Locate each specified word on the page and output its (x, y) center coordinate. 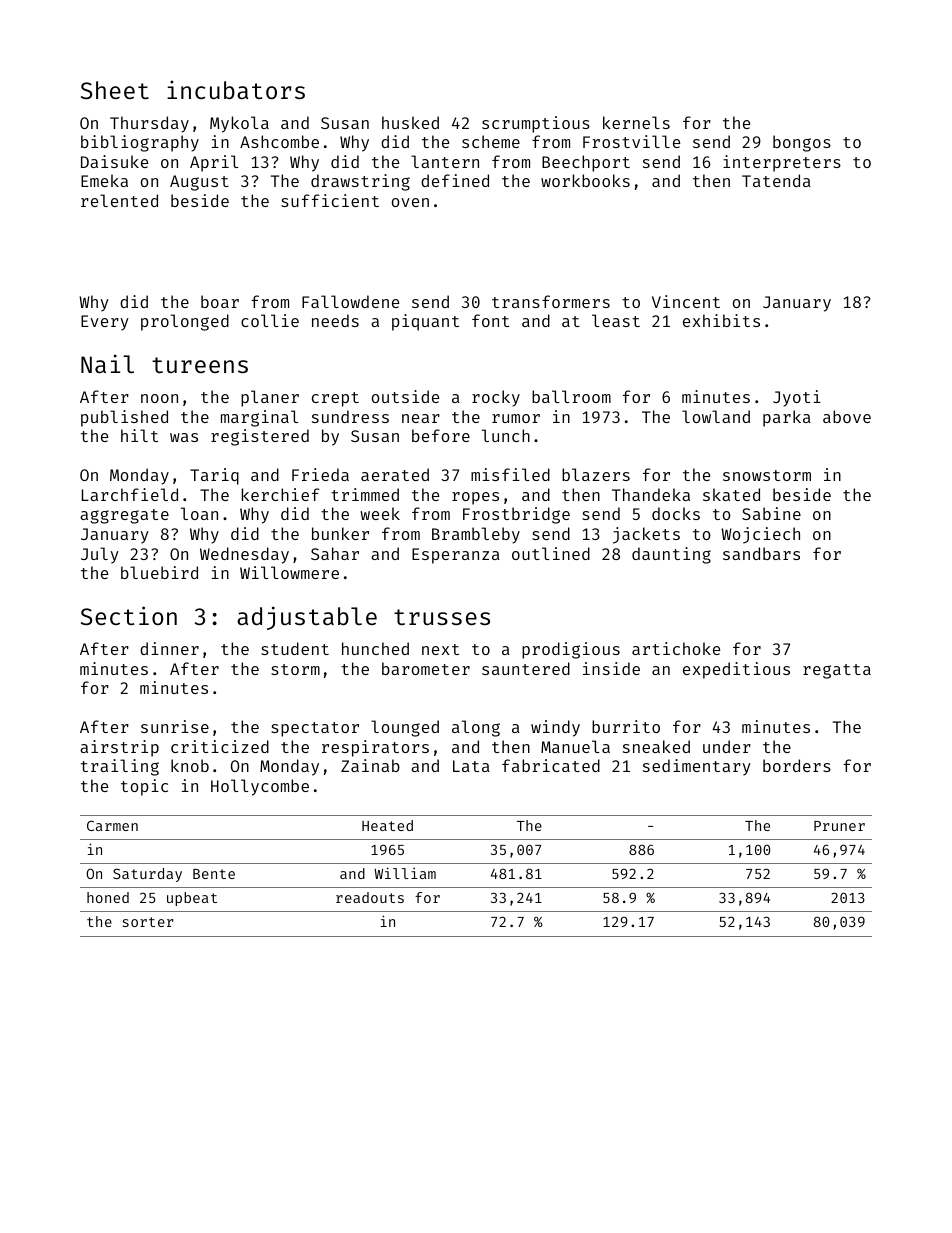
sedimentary (697, 767)
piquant (425, 322)
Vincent (686, 301)
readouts (370, 897)
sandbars (761, 553)
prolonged (185, 322)
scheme (491, 141)
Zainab (370, 765)
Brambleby (476, 535)
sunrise (175, 726)
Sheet (115, 90)
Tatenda (776, 180)
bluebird (159, 572)
